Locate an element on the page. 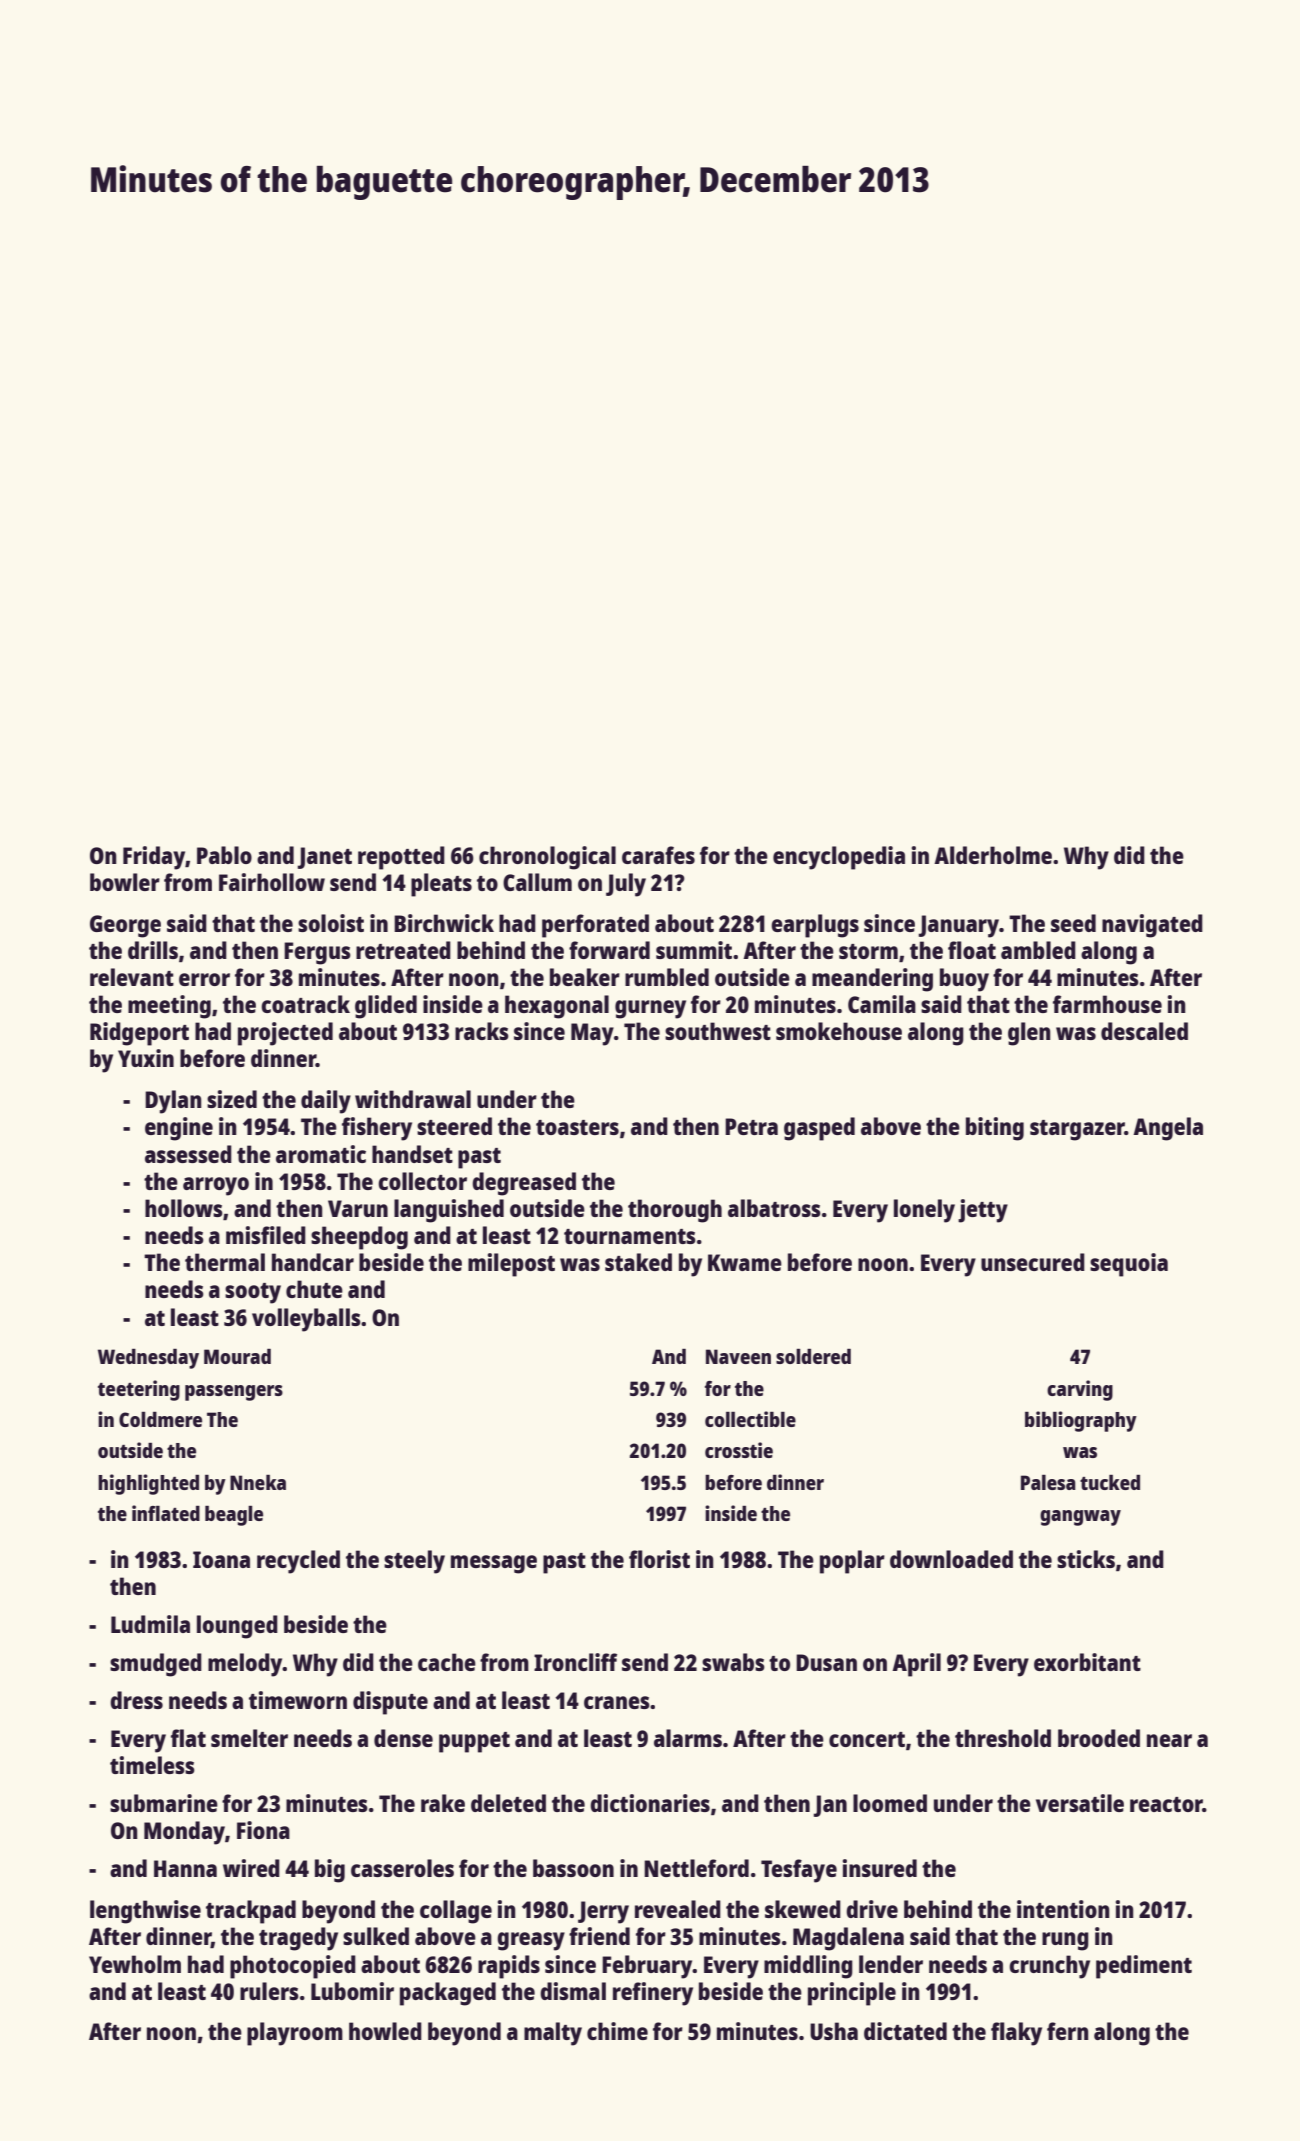 The image size is (1300, 2141). playroom is located at coordinates (295, 2034).
